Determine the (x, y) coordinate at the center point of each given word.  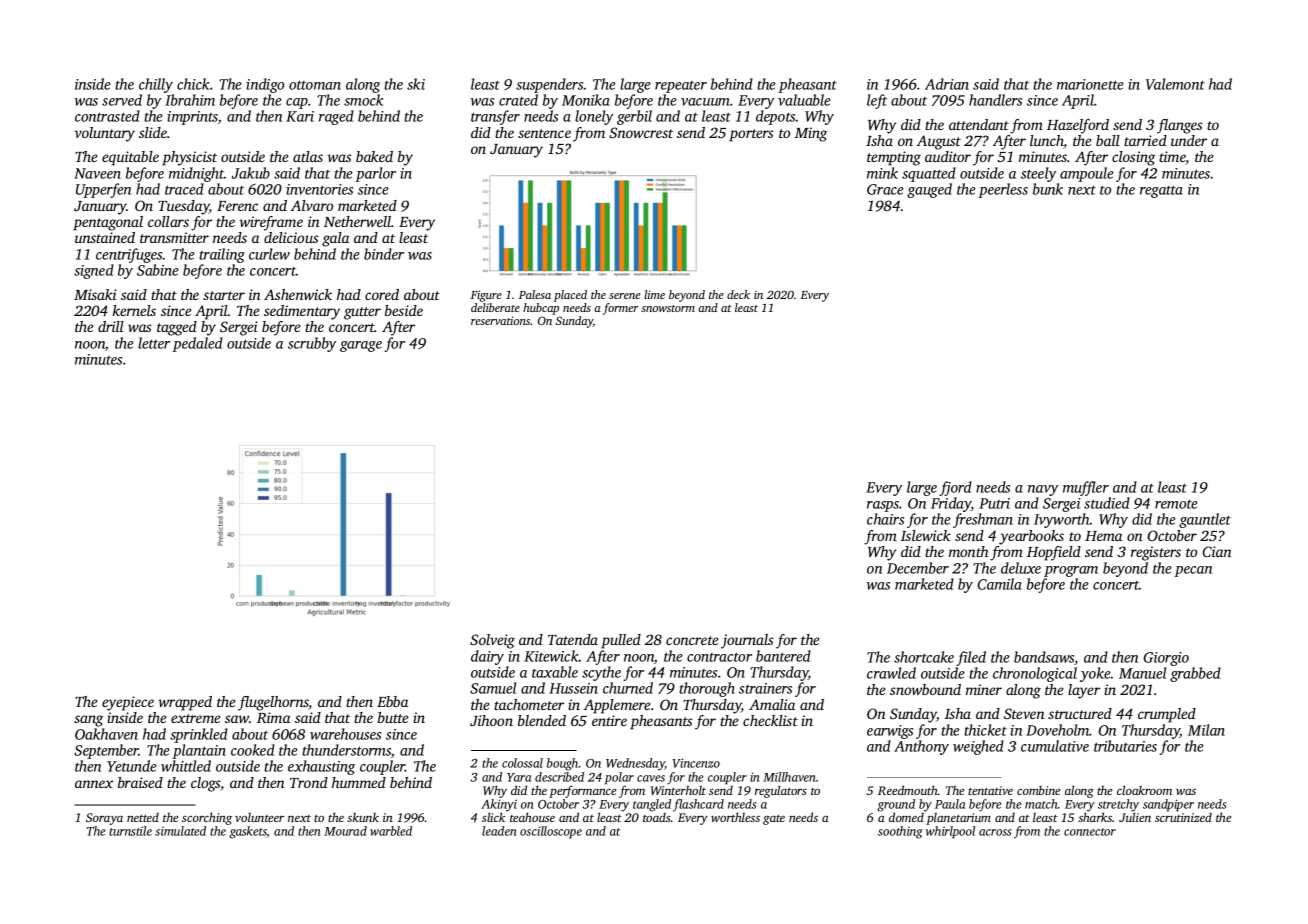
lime (654, 294)
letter (154, 343)
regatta (1161, 191)
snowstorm (668, 308)
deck (738, 294)
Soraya (104, 819)
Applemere (617, 706)
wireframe (271, 223)
